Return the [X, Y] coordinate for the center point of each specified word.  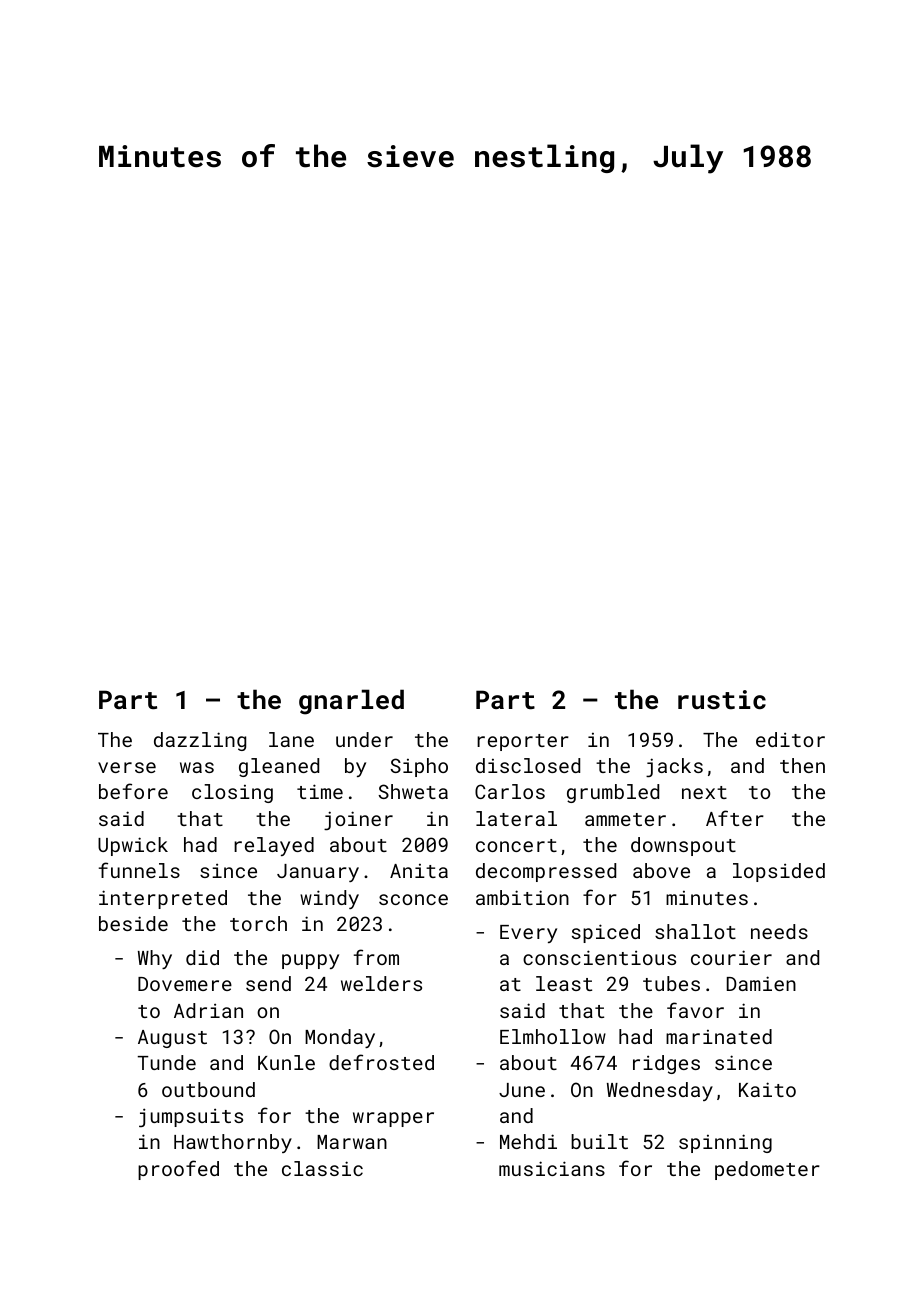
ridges [666, 1064]
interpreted [163, 899]
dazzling [200, 741]
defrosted [381, 1062]
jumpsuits [191, 1117]
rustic [722, 700]
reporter [523, 742]
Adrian [208, 1010]
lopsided [779, 872]
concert [516, 845]
